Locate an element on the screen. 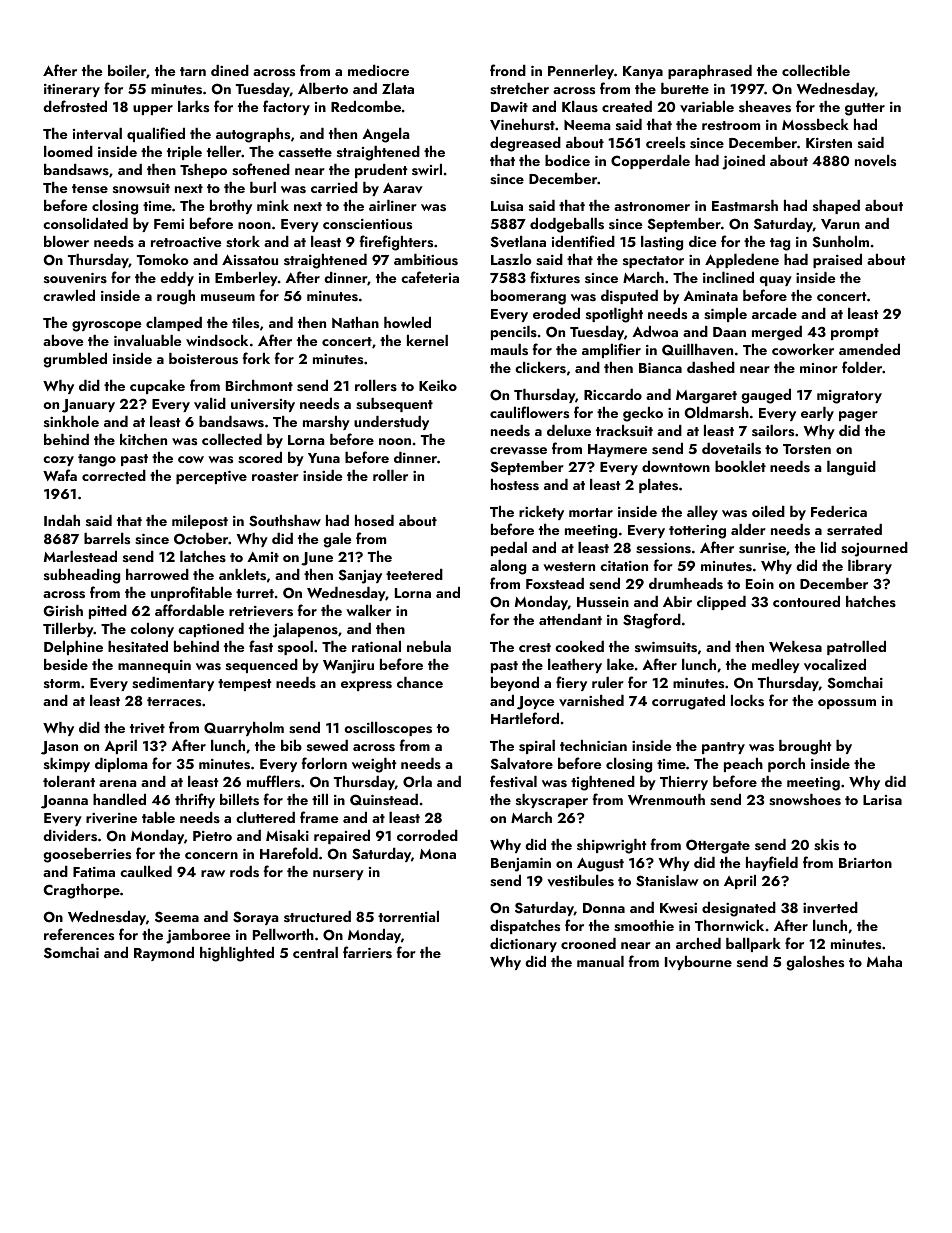 This screenshot has width=952, height=1233. boiler is located at coordinates (127, 70).
